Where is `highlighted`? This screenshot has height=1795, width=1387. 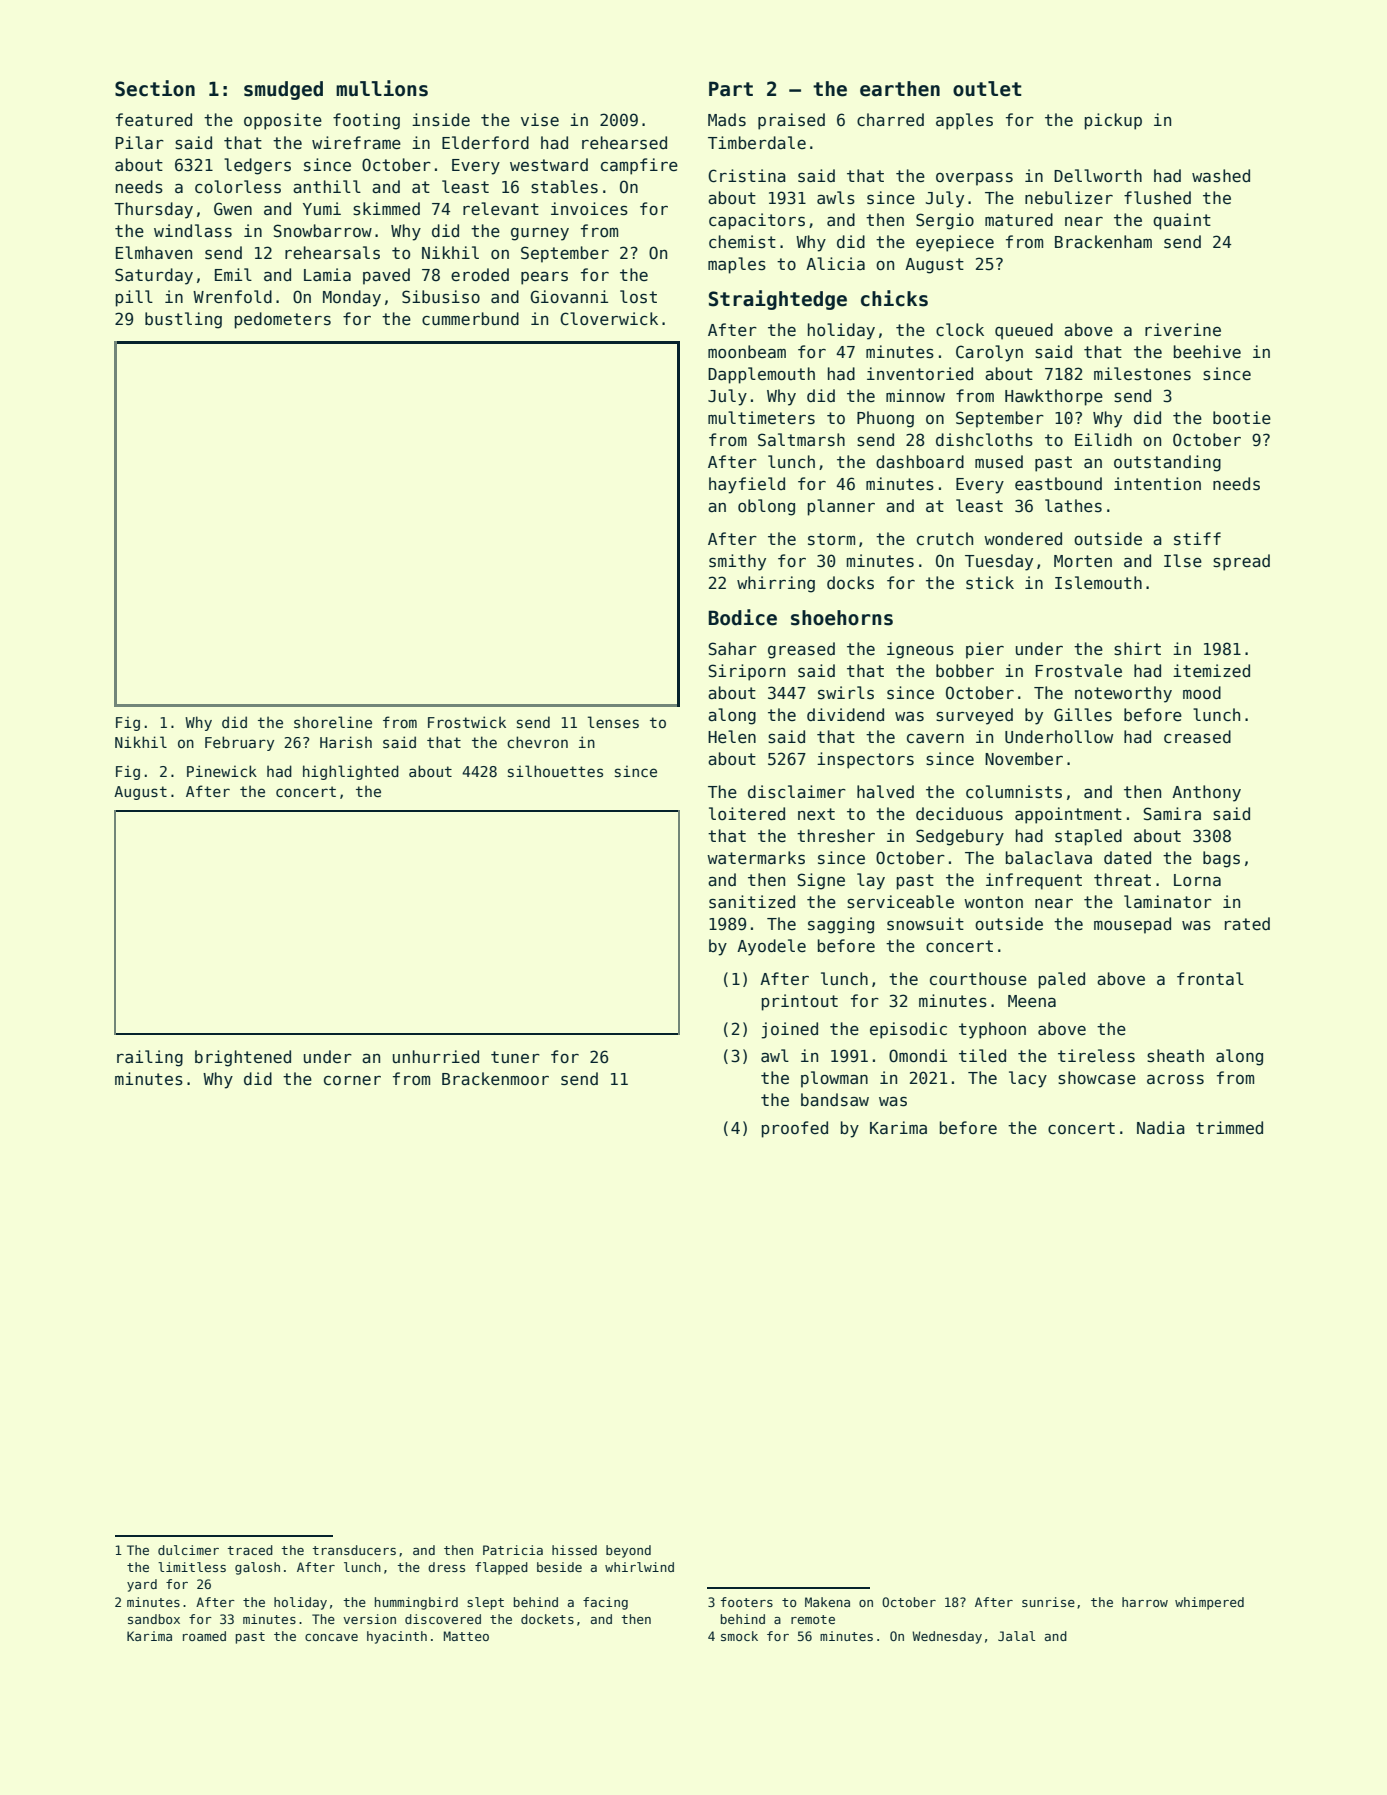 highlighted is located at coordinates (351, 772).
